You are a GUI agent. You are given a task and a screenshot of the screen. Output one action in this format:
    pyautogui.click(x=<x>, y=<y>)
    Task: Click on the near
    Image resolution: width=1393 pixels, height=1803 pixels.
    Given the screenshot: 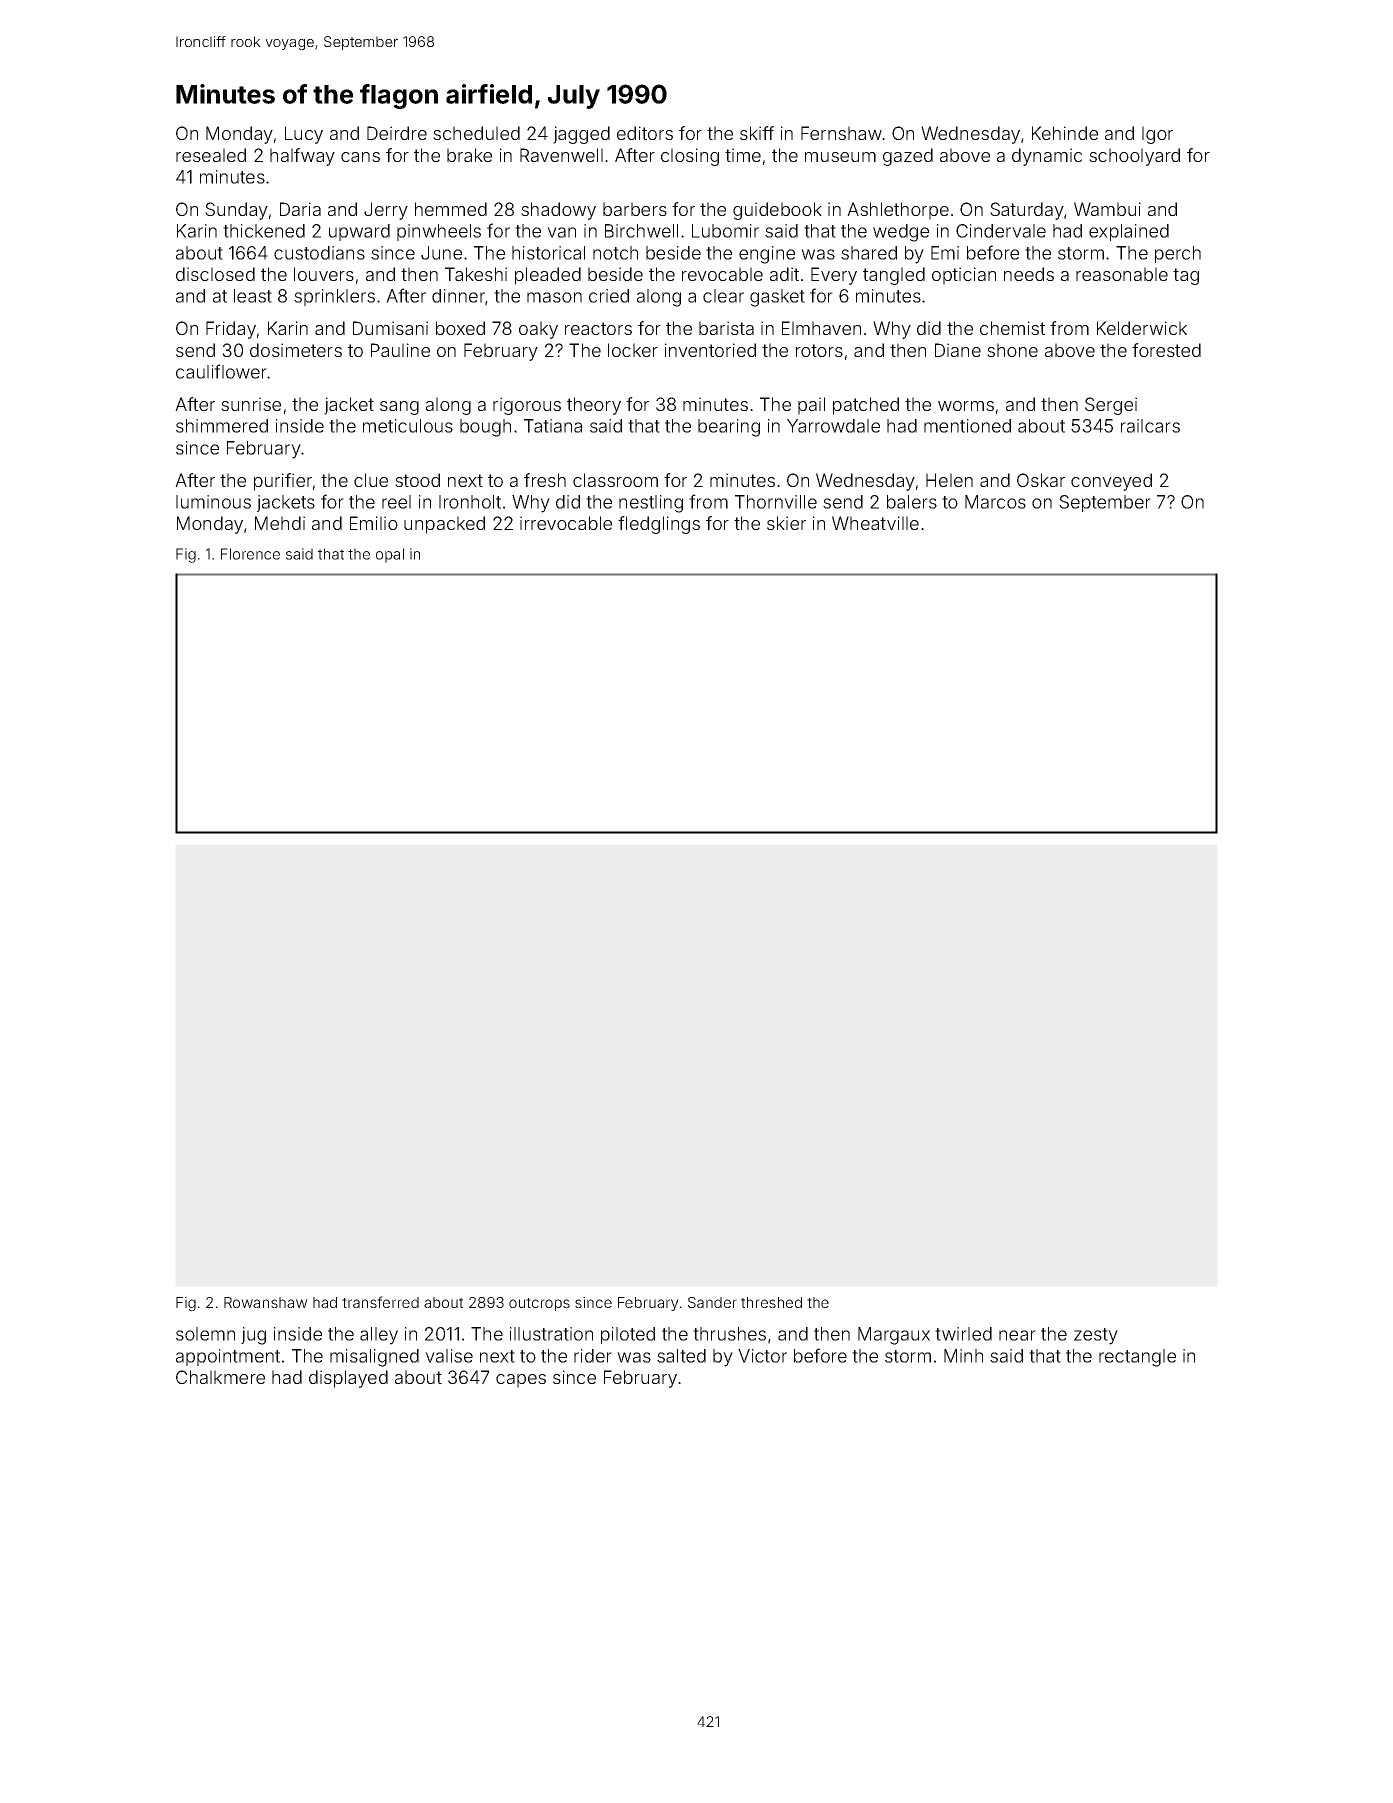 What is the action you would take?
    pyautogui.click(x=1017, y=1335)
